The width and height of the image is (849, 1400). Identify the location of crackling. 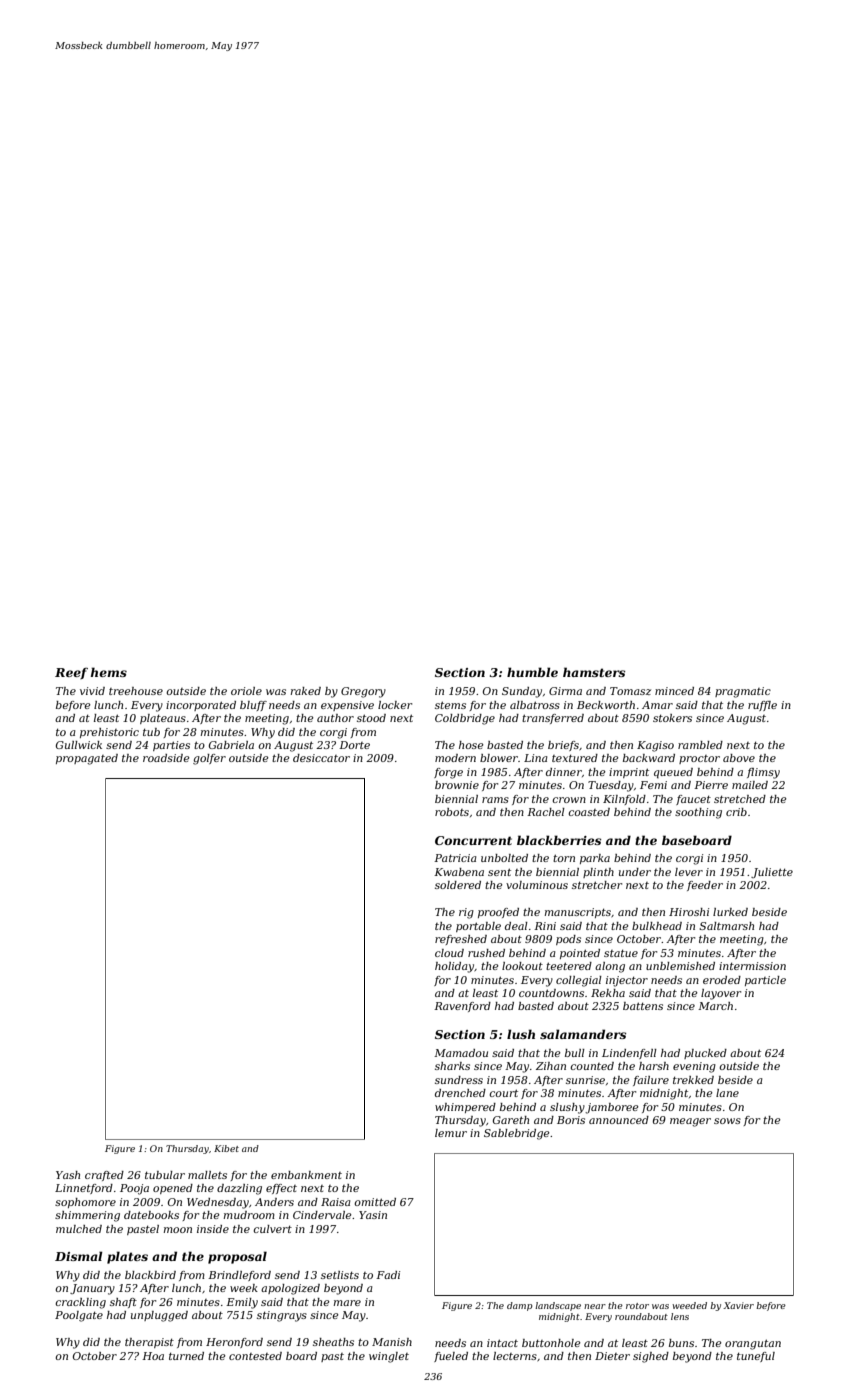
(80, 1303).
